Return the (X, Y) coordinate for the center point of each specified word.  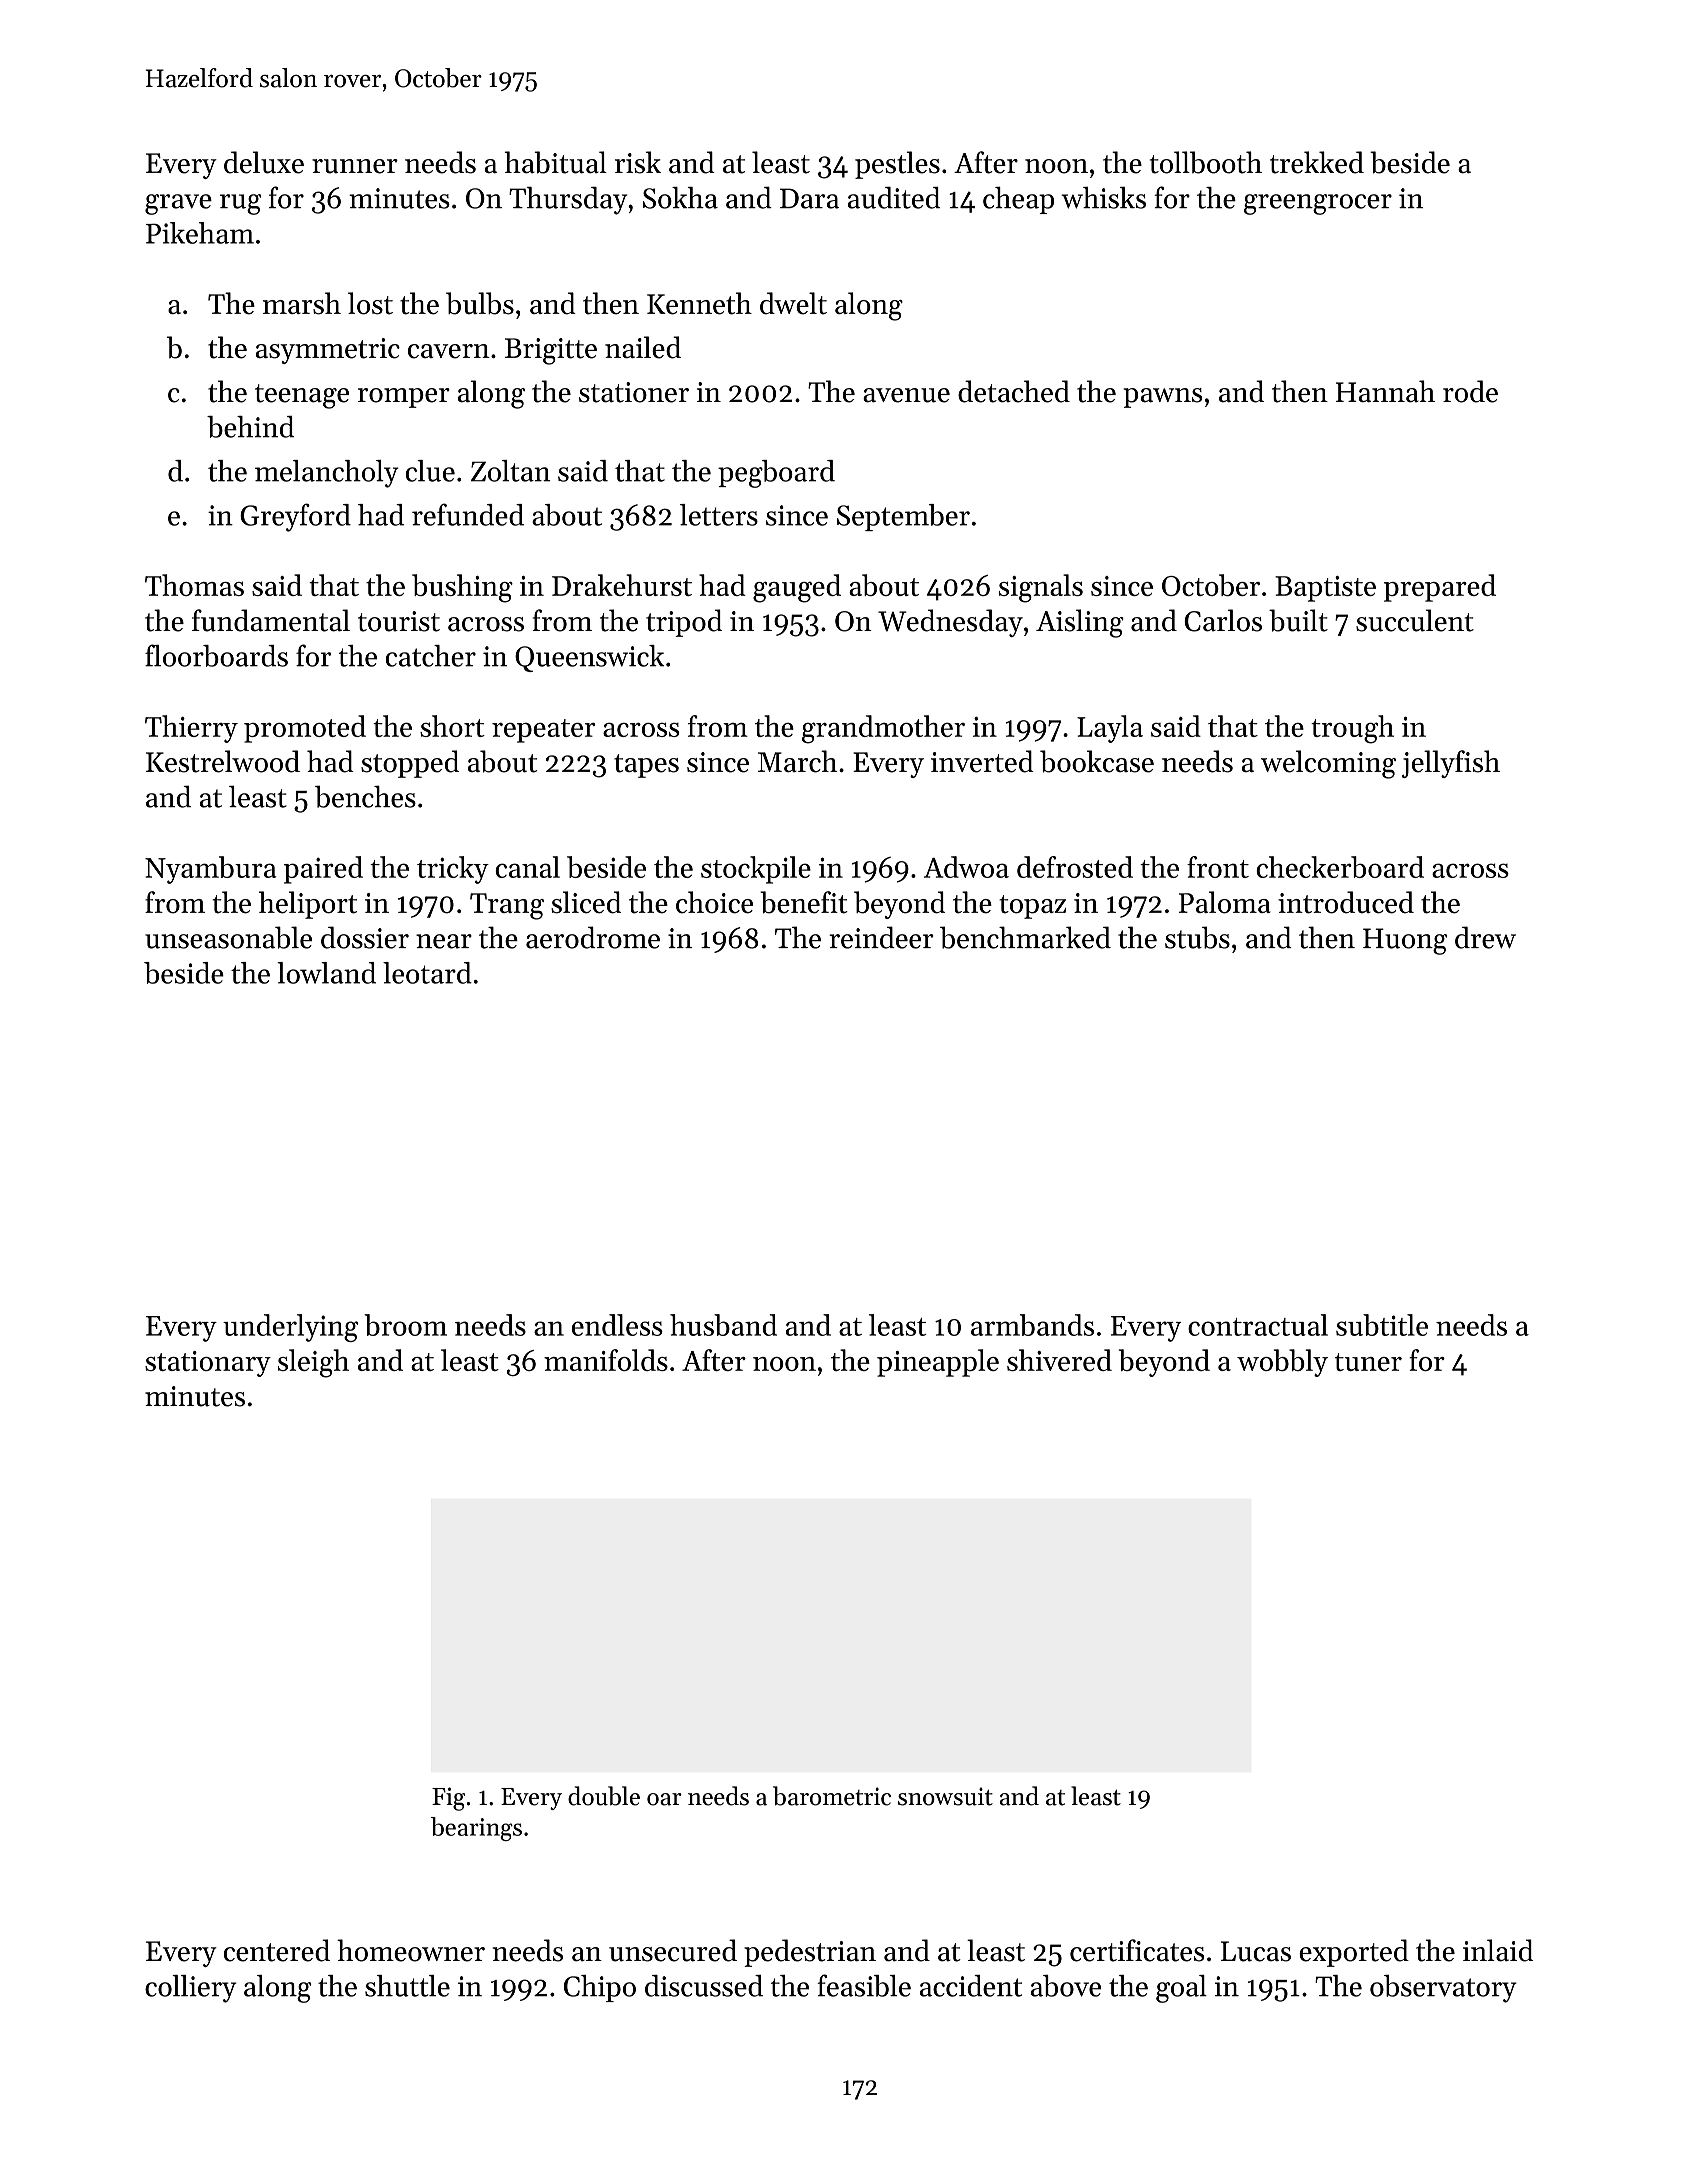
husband (723, 1325)
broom (405, 1325)
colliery (190, 1989)
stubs (1197, 937)
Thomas (194, 585)
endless (617, 1325)
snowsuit (945, 1796)
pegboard (776, 474)
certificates (1137, 1950)
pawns (1162, 398)
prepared (1440, 588)
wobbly (1282, 1363)
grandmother (883, 729)
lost (370, 303)
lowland (326, 973)
